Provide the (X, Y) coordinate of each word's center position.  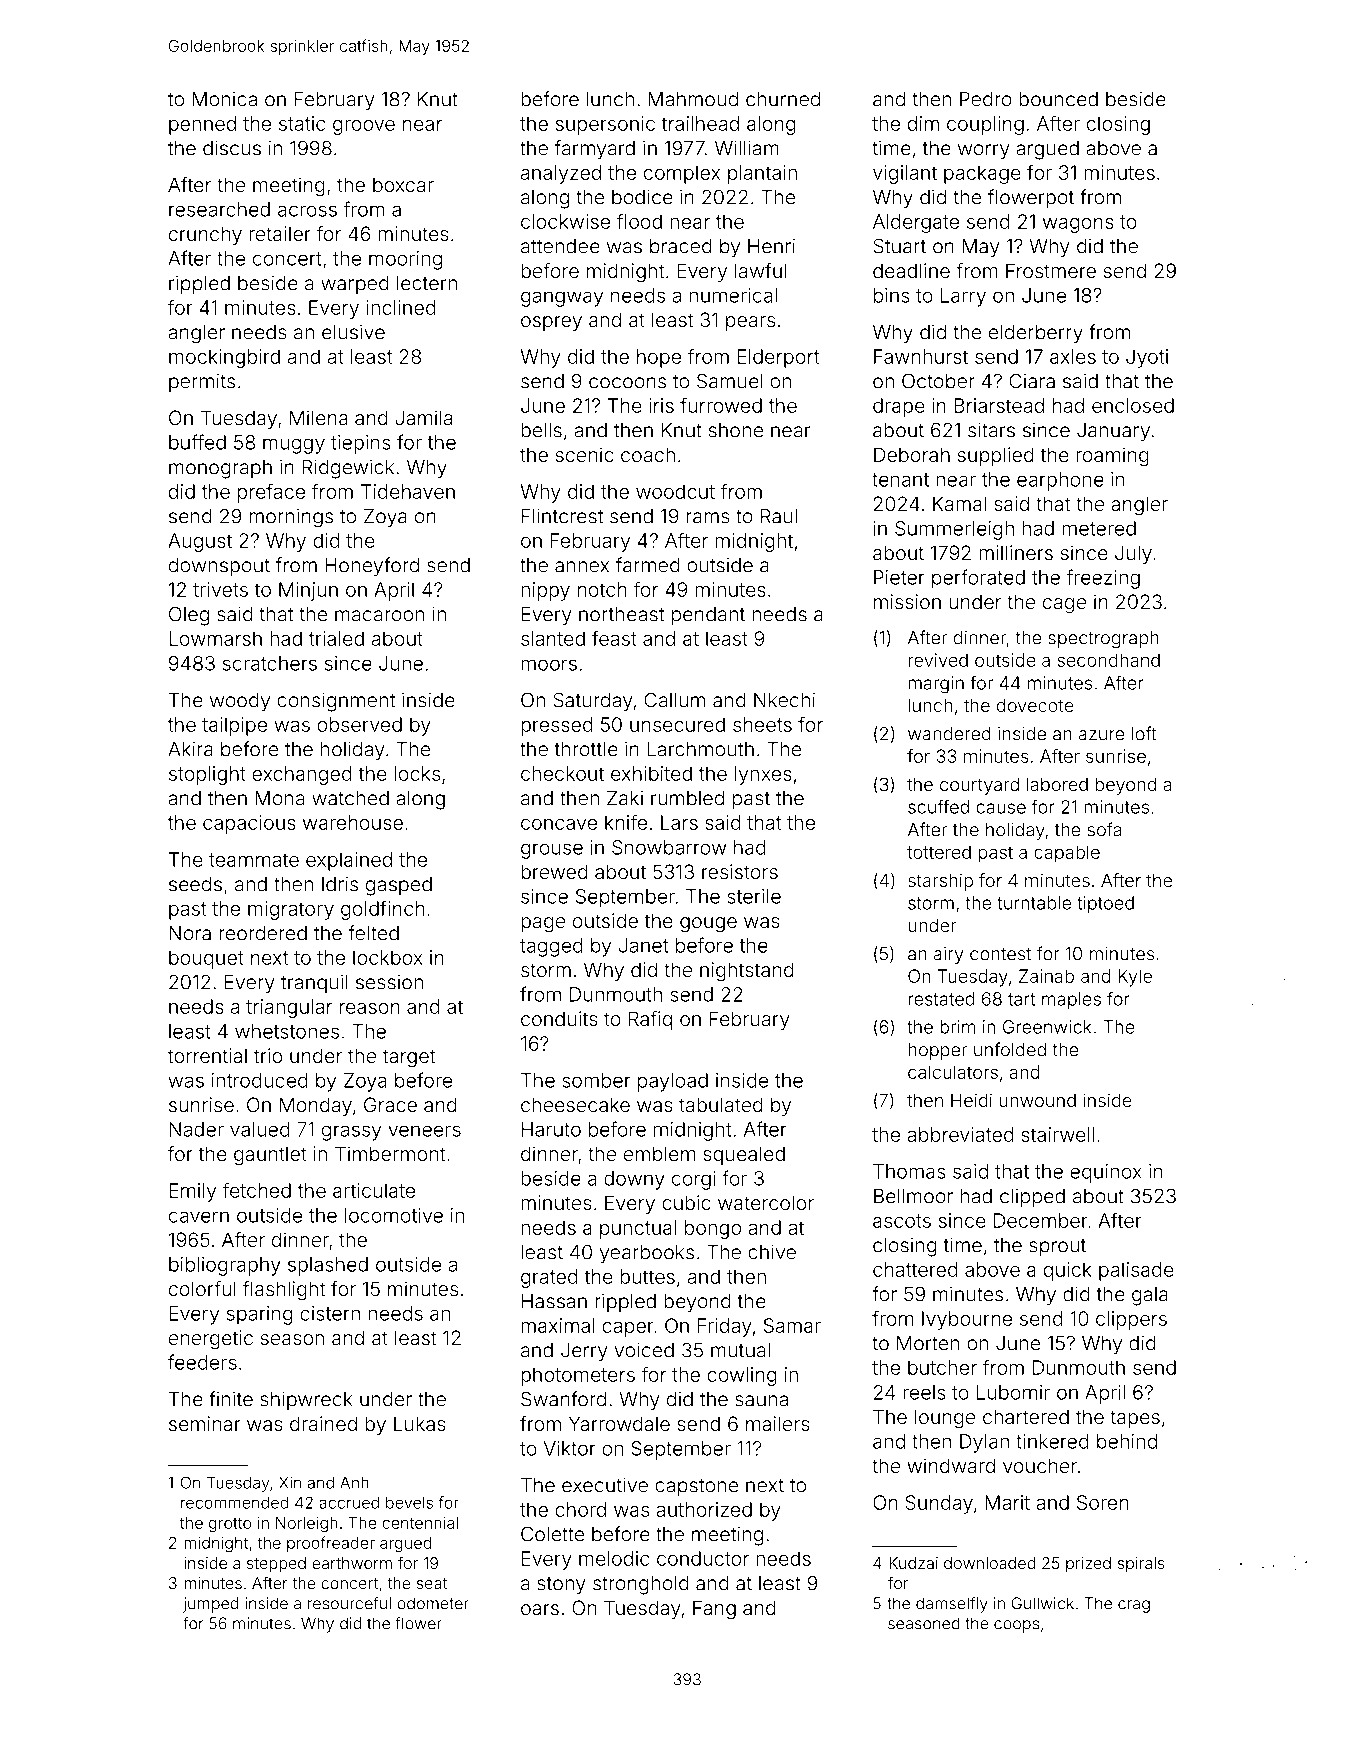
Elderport (778, 358)
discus (232, 148)
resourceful (349, 1603)
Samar (792, 1325)
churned (783, 99)
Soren (1102, 1502)
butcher (942, 1367)
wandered (949, 734)
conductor (703, 1558)
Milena (319, 417)
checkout (562, 773)
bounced (1058, 99)
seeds (195, 884)
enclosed (1133, 405)
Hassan (554, 1301)
